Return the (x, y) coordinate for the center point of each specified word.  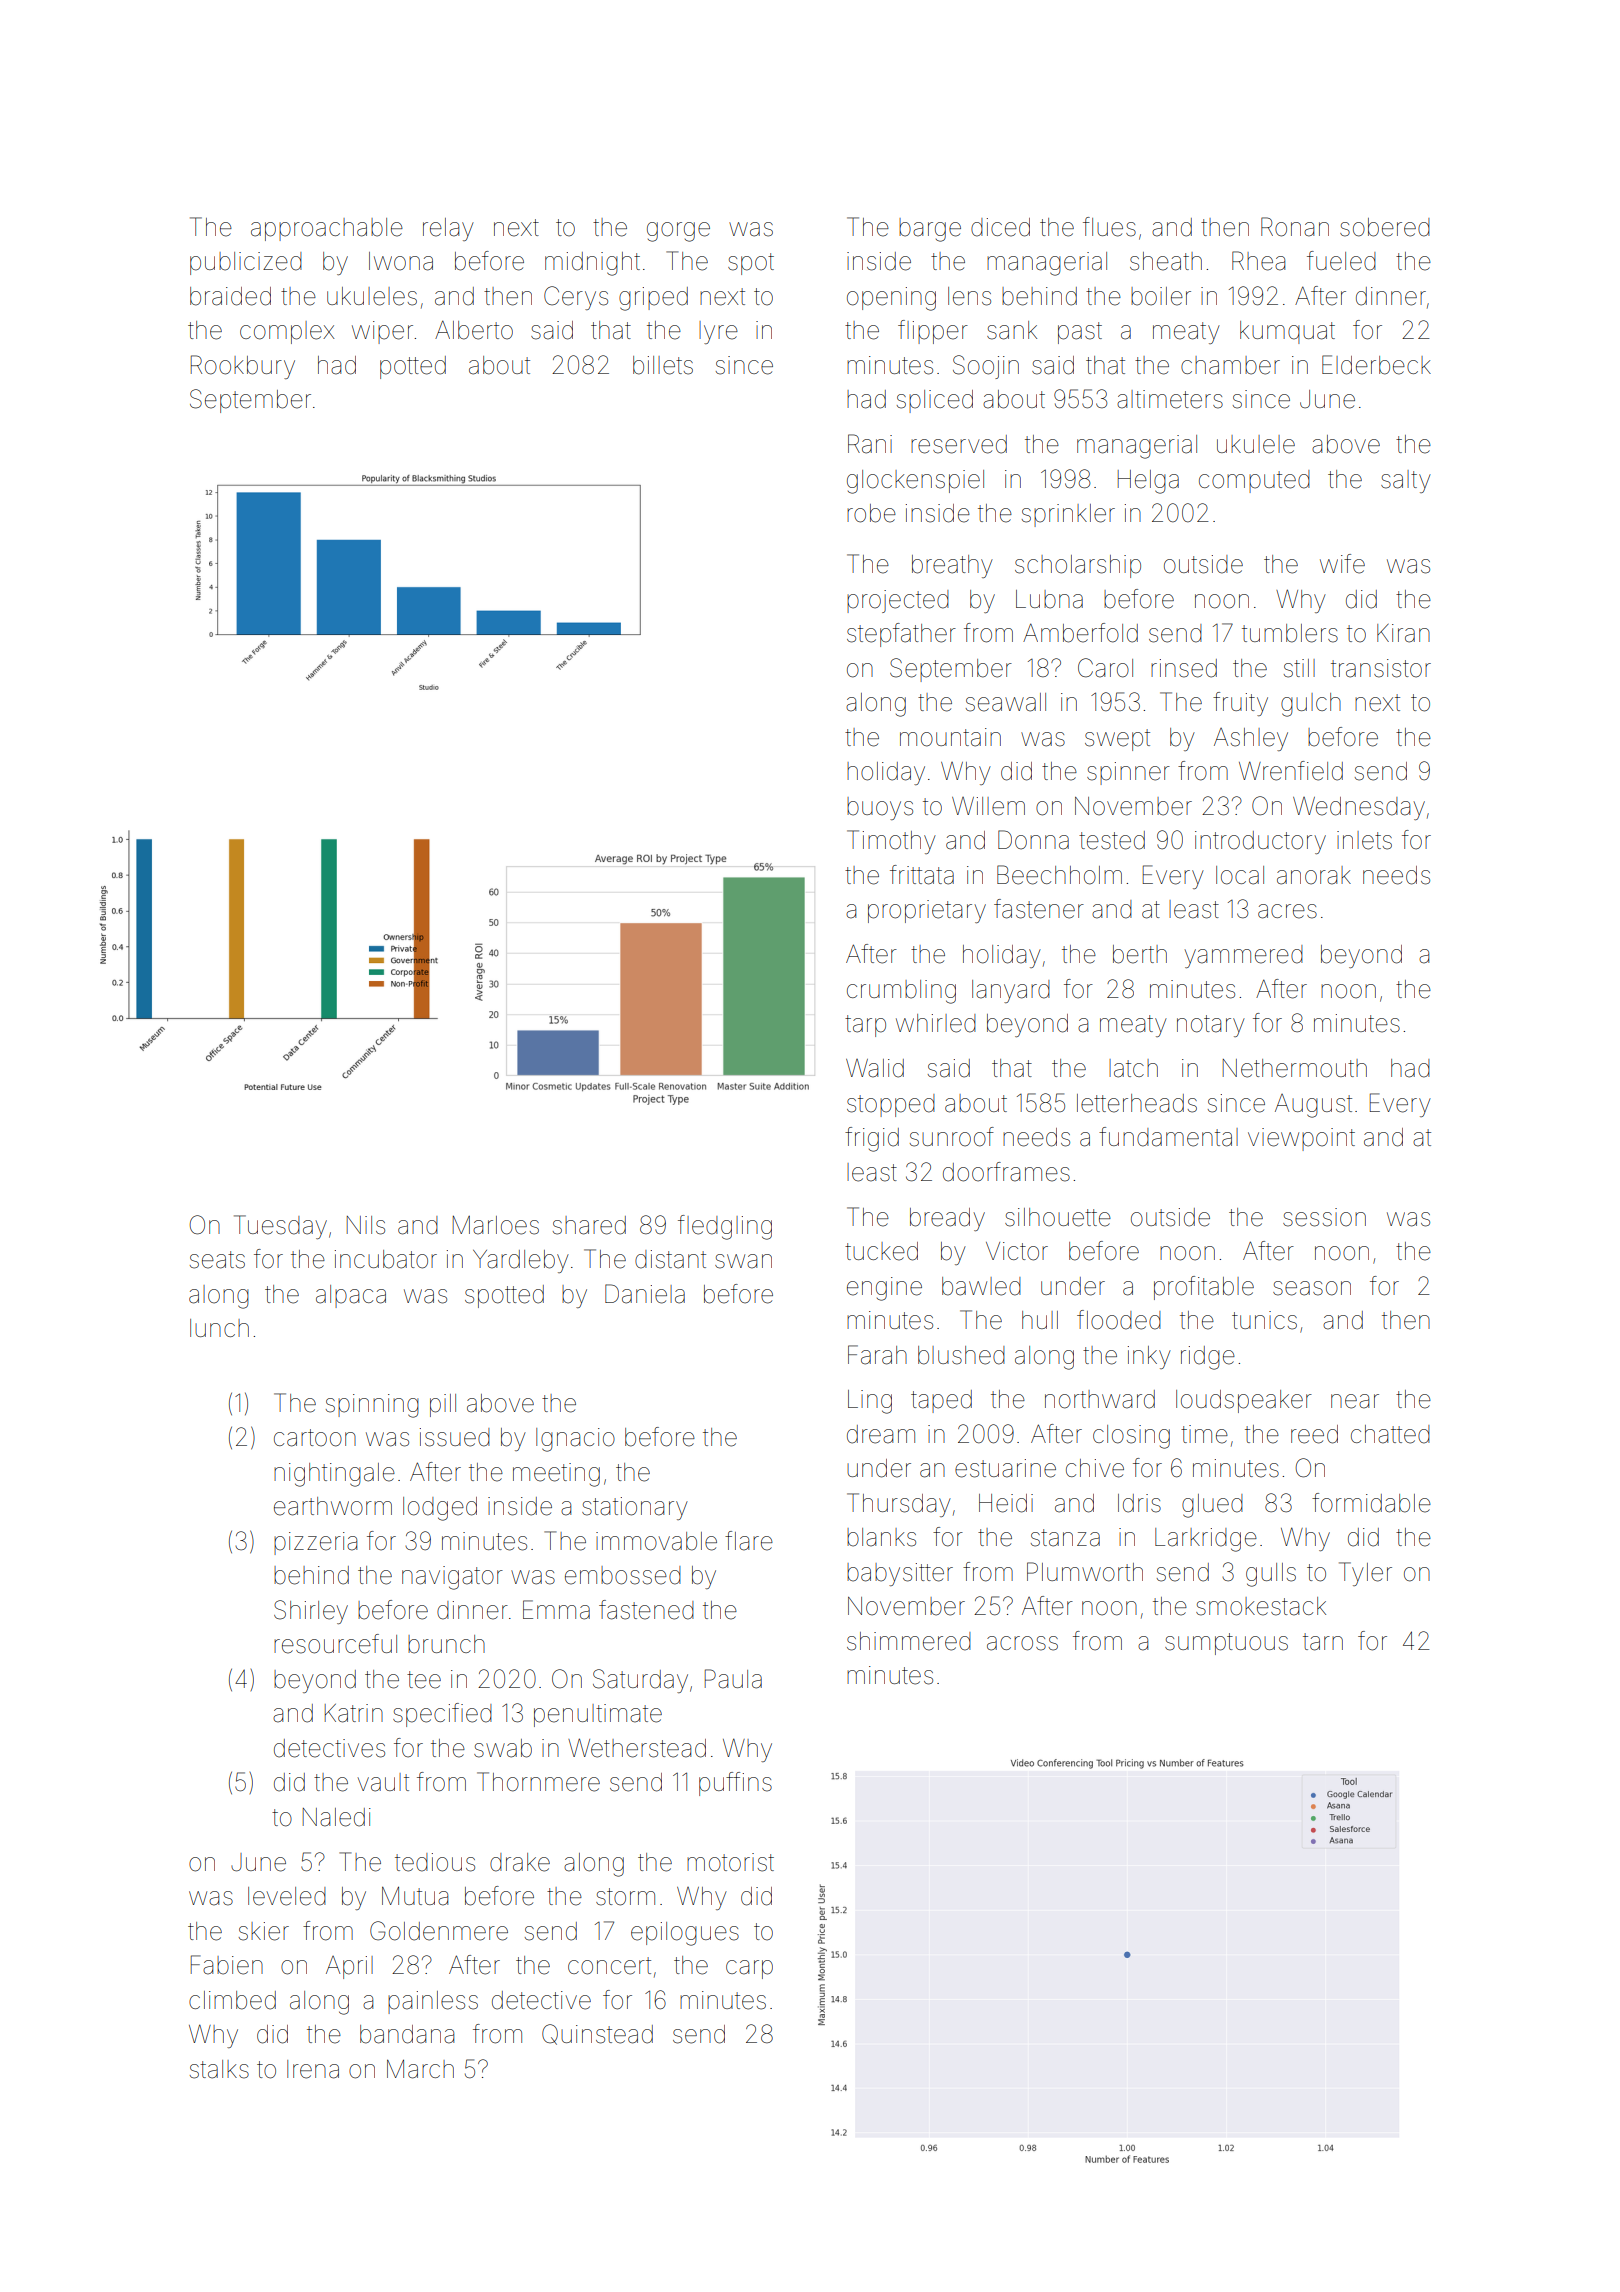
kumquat (1287, 332)
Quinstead (597, 2034)
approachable (327, 229)
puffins (735, 1784)
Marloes (496, 1225)
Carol (1105, 668)
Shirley (311, 1612)
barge (930, 230)
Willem (988, 806)
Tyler (1365, 1574)
